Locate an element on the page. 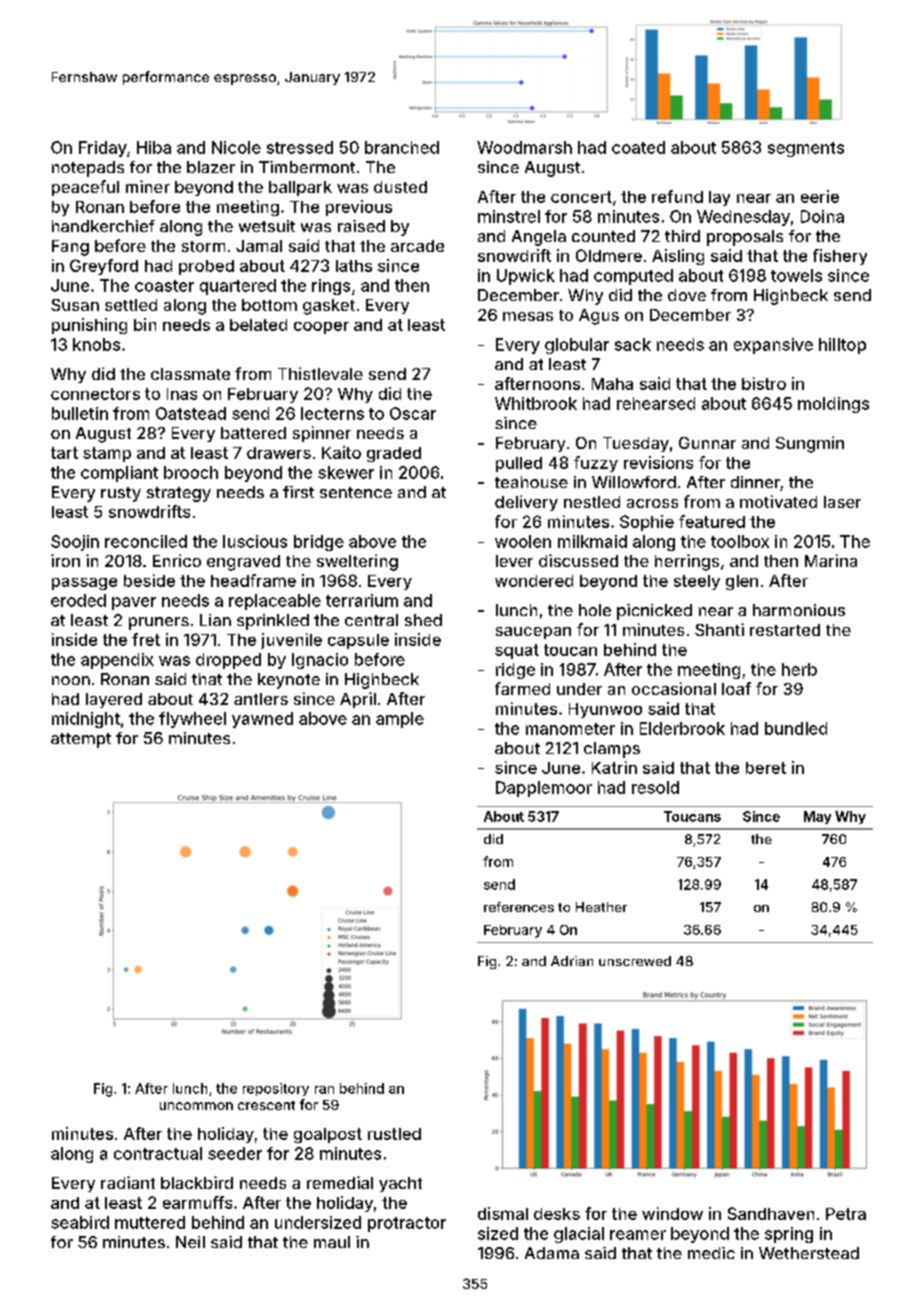  Dapplemoor is located at coordinates (544, 789).
